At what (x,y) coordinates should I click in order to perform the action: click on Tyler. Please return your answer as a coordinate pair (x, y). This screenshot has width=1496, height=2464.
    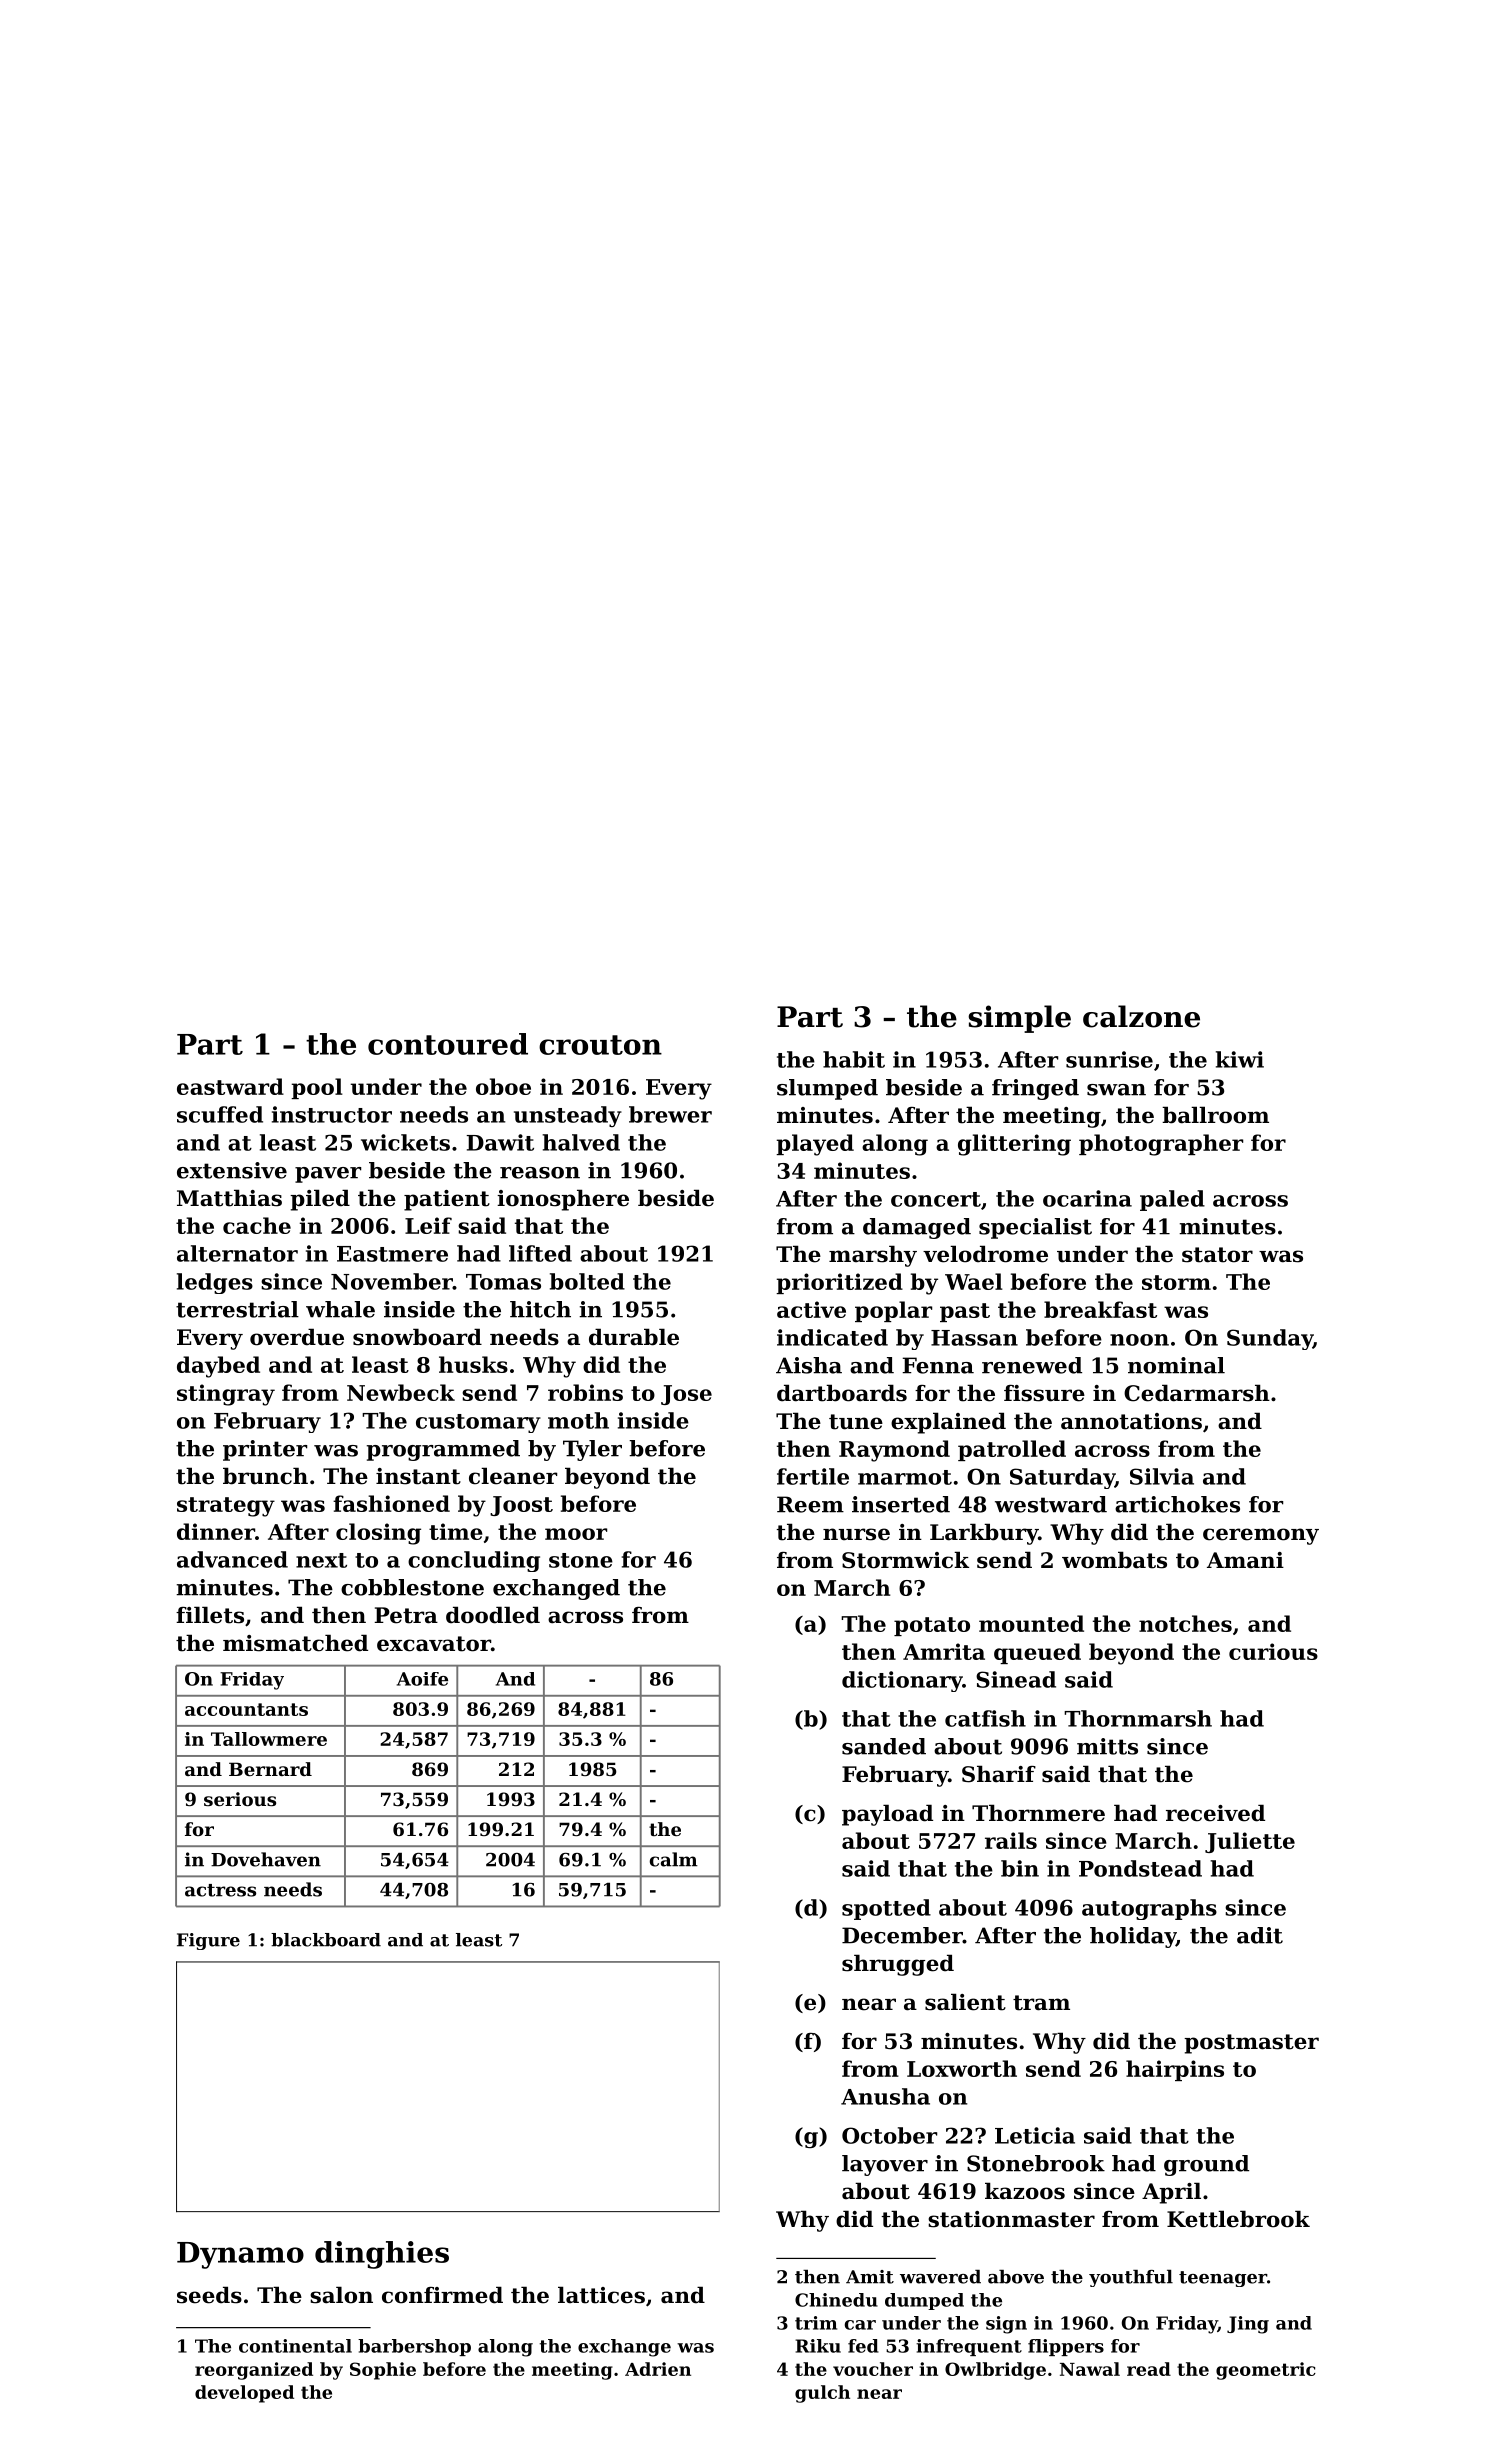
    Looking at the image, I should click on (592, 1450).
